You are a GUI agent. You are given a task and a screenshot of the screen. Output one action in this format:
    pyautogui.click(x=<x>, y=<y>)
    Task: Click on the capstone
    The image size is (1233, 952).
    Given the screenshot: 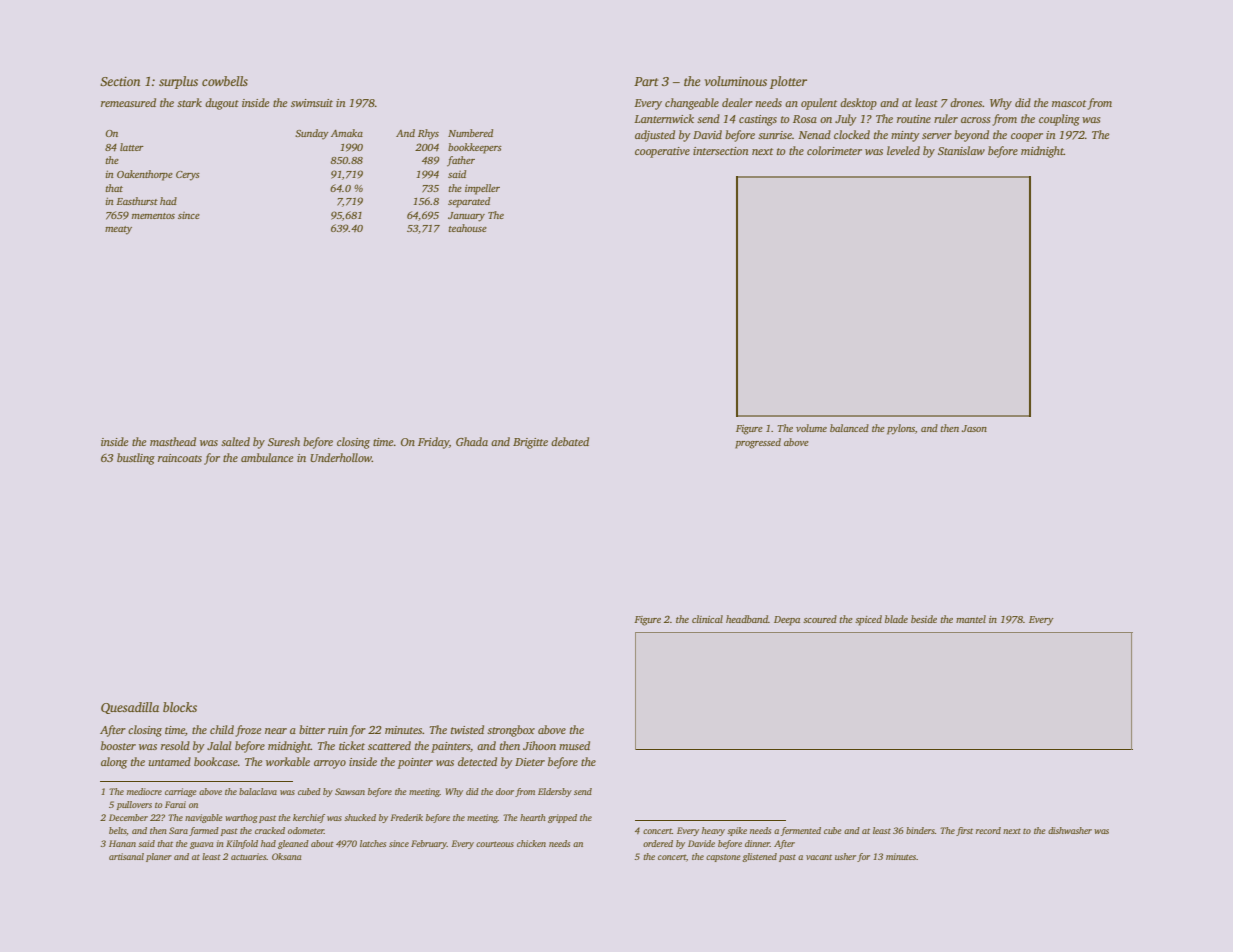 What is the action you would take?
    pyautogui.click(x=723, y=858)
